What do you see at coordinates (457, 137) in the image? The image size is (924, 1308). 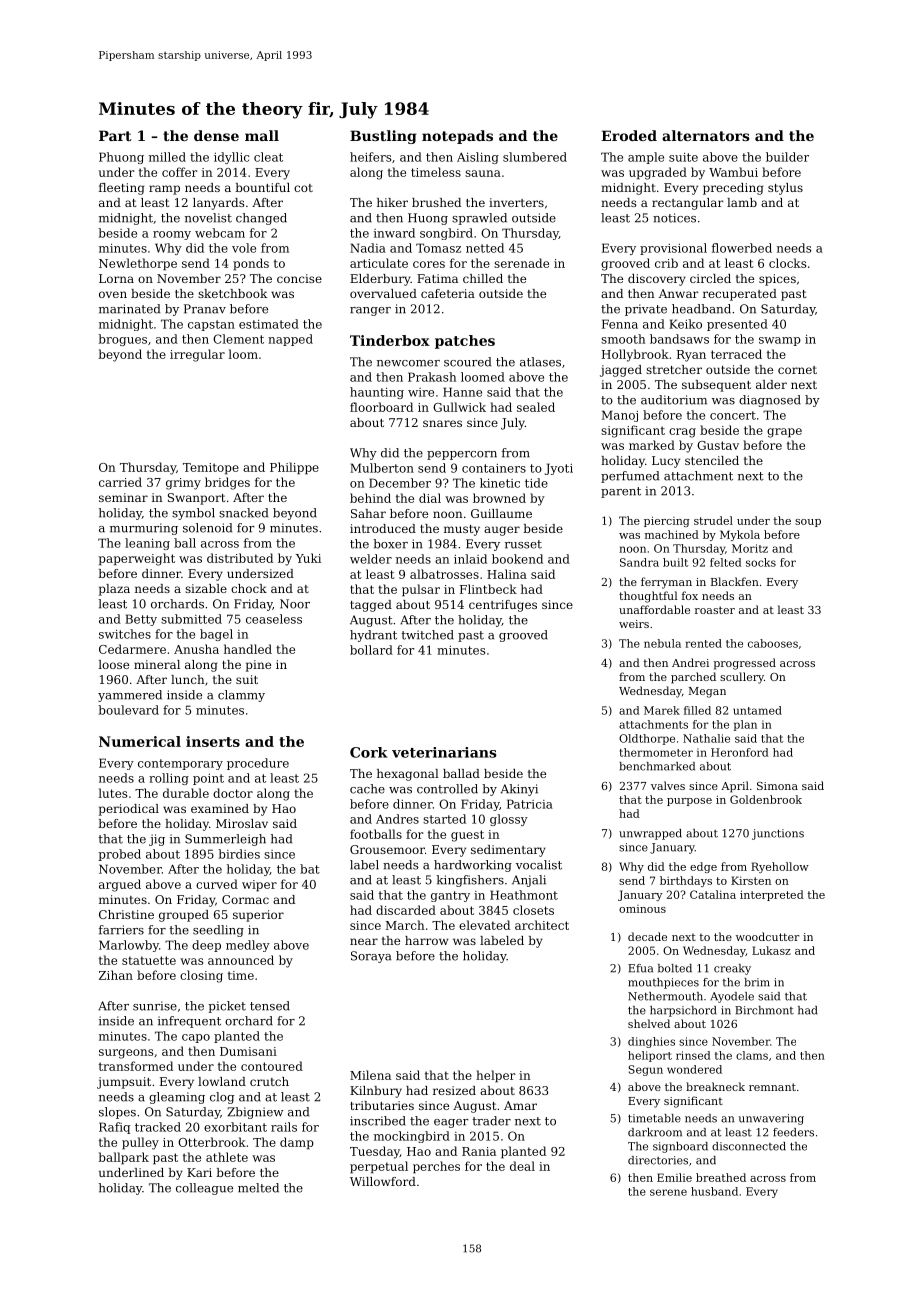 I see `notepads` at bounding box center [457, 137].
